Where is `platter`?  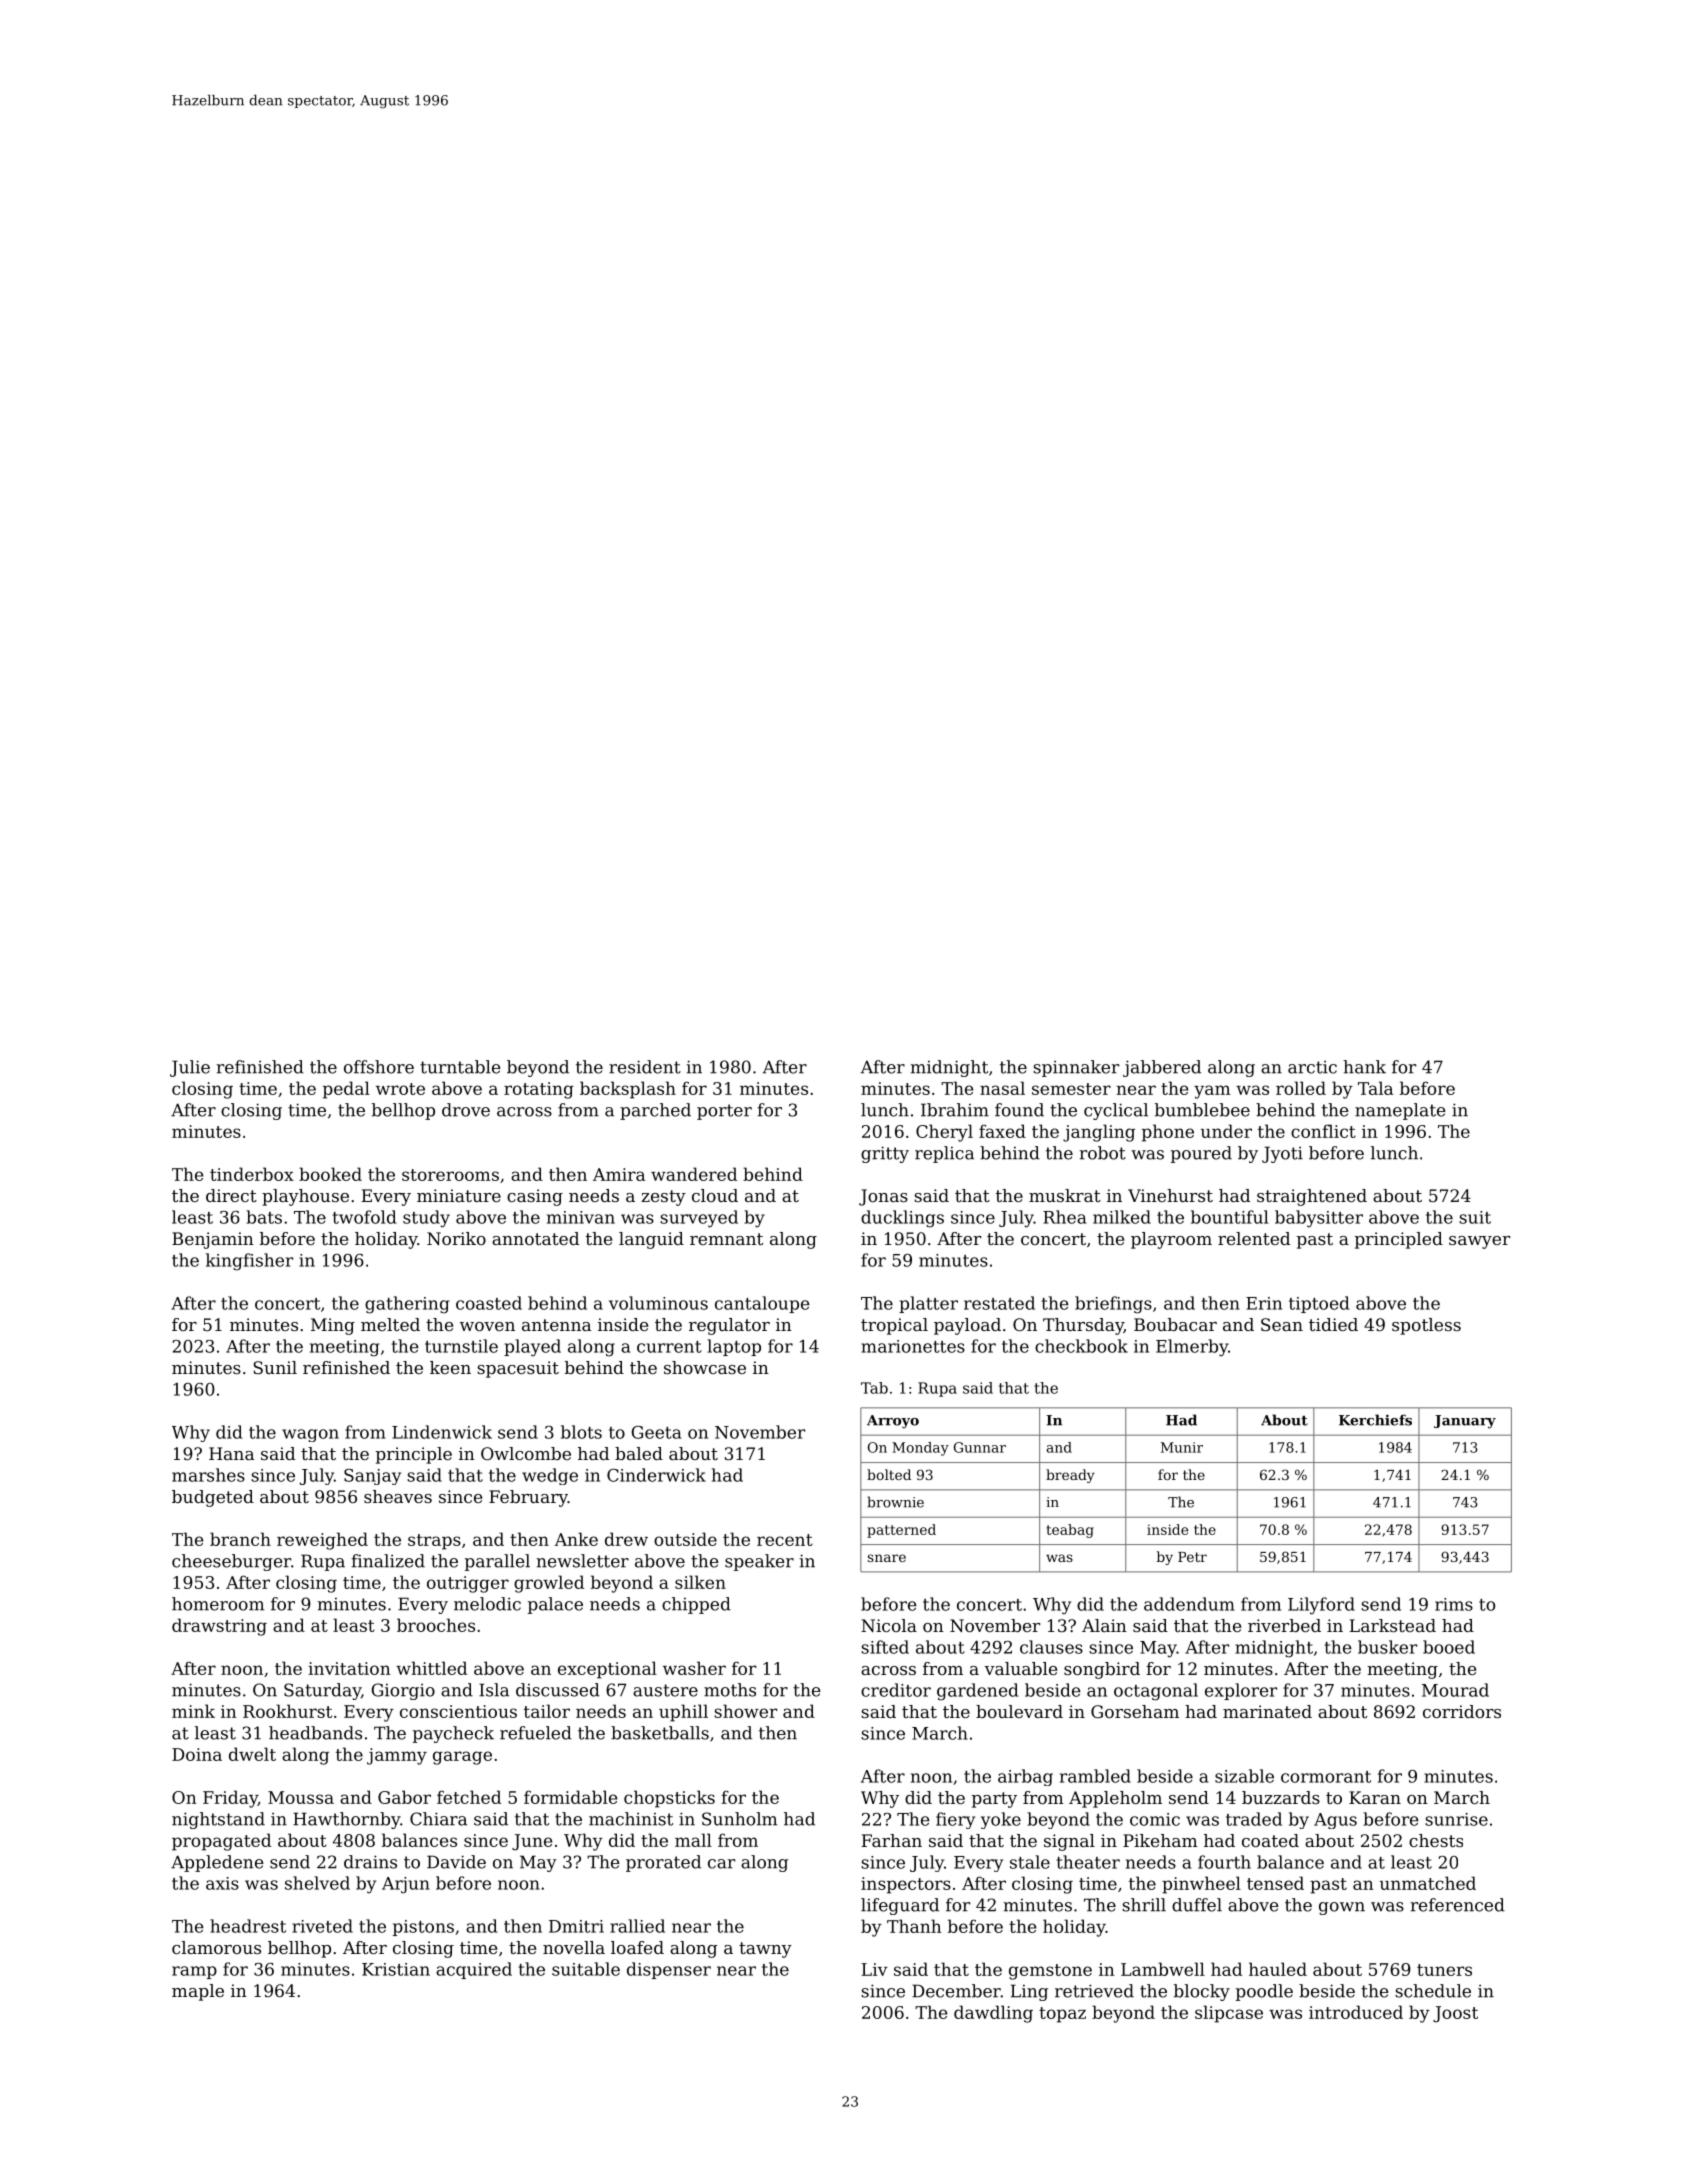
platter is located at coordinates (928, 1304).
